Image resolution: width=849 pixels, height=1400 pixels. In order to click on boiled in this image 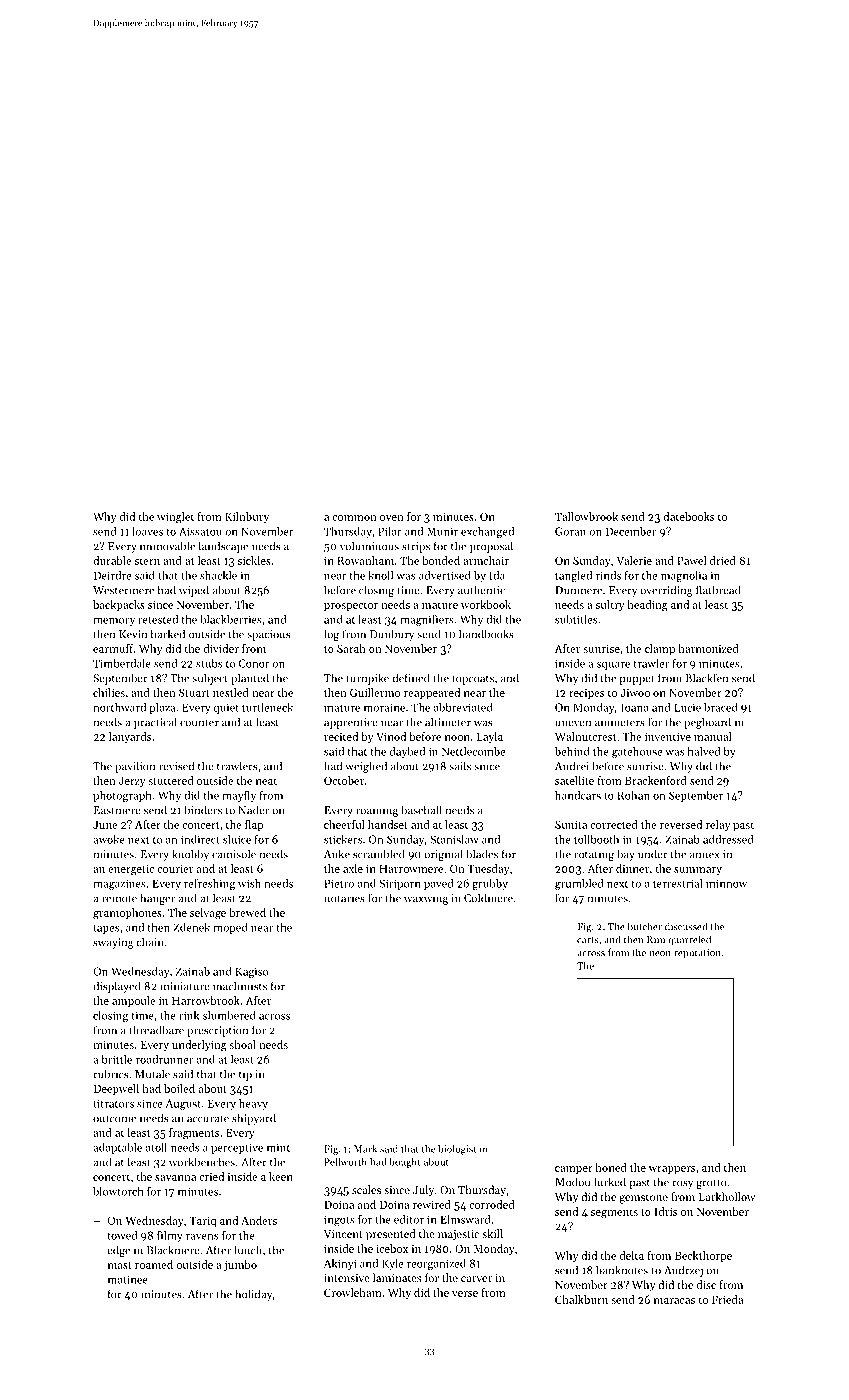, I will do `click(179, 1088)`.
